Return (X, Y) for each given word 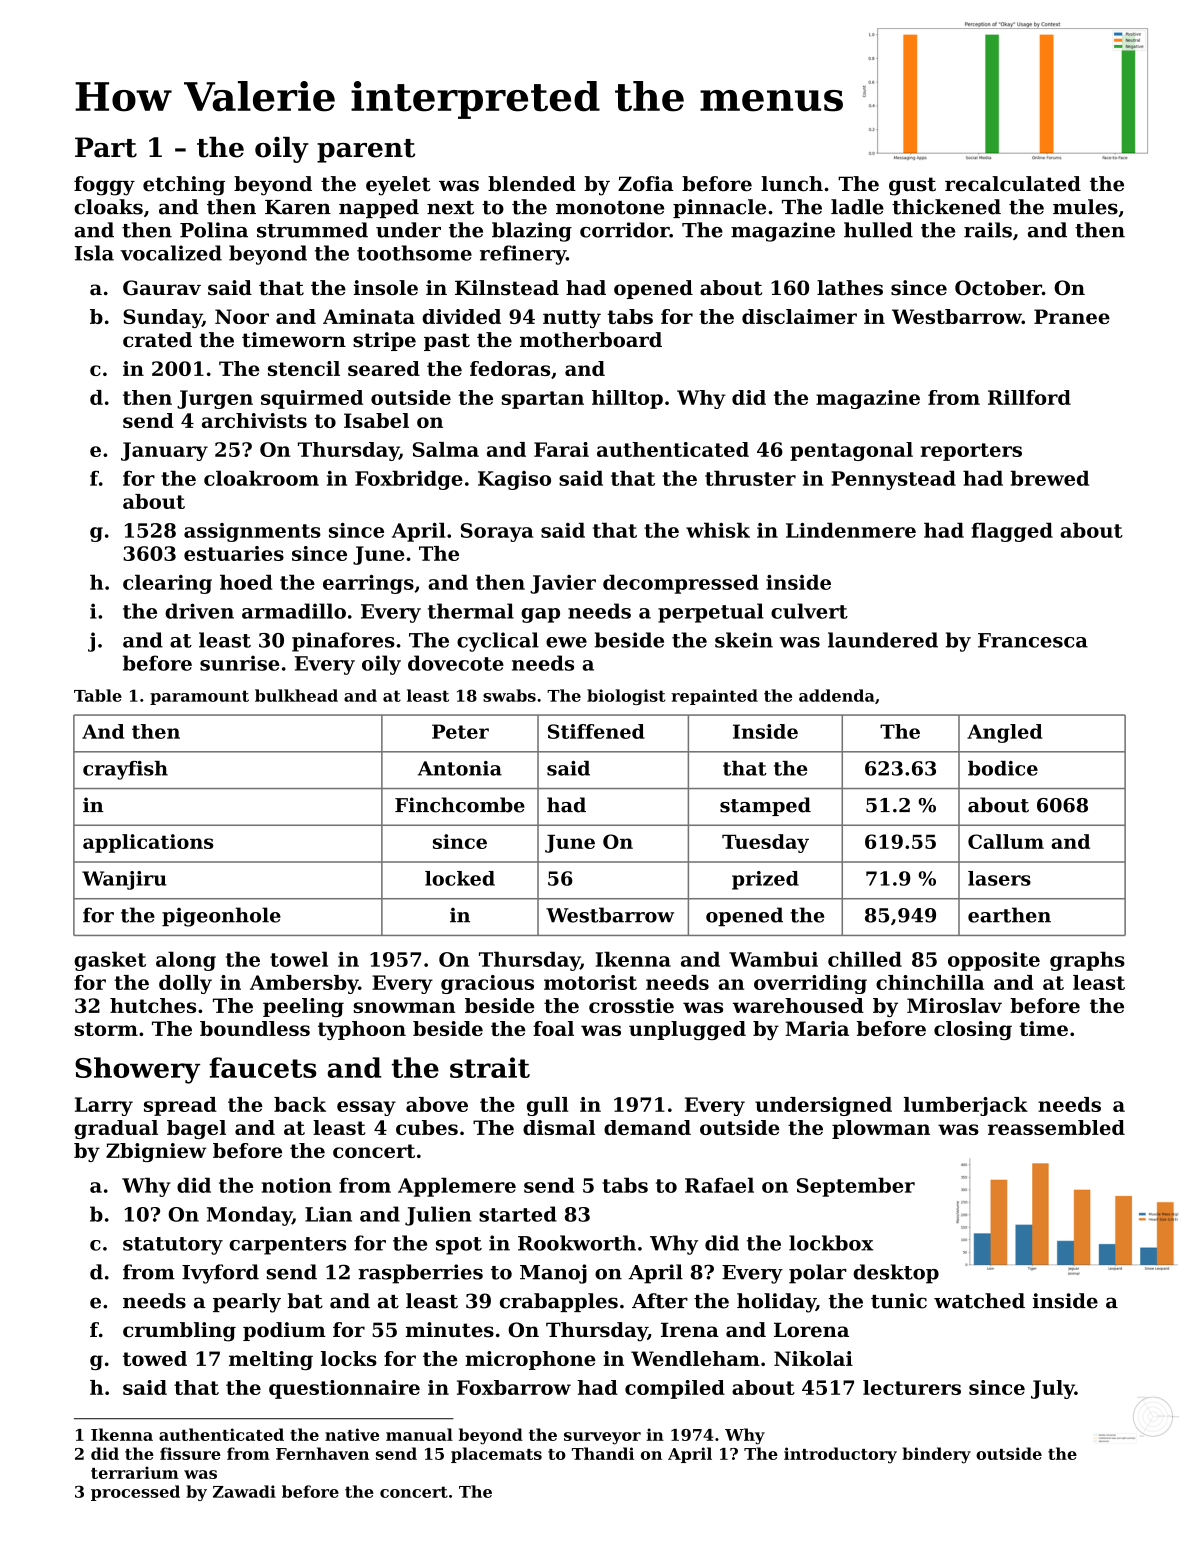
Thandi (603, 1453)
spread (180, 1106)
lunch (792, 184)
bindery (936, 1455)
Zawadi (244, 1491)
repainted (714, 697)
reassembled (1056, 1127)
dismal (559, 1127)
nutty (572, 319)
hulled (878, 230)
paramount (199, 697)
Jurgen (215, 399)
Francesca (1033, 640)
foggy (104, 186)
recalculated (1013, 184)
